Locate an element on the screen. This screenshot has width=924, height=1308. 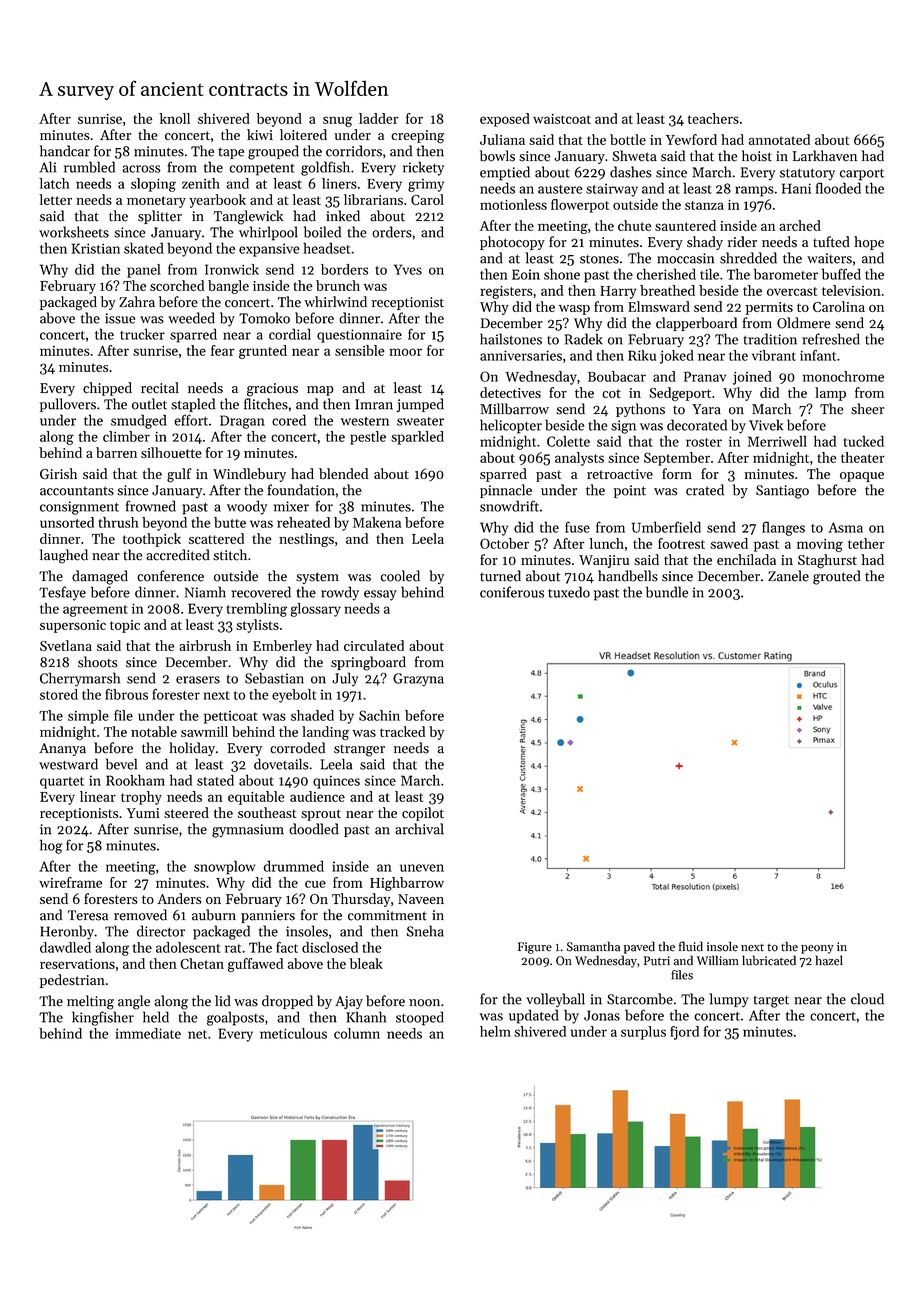
Sebastian is located at coordinates (274, 678).
